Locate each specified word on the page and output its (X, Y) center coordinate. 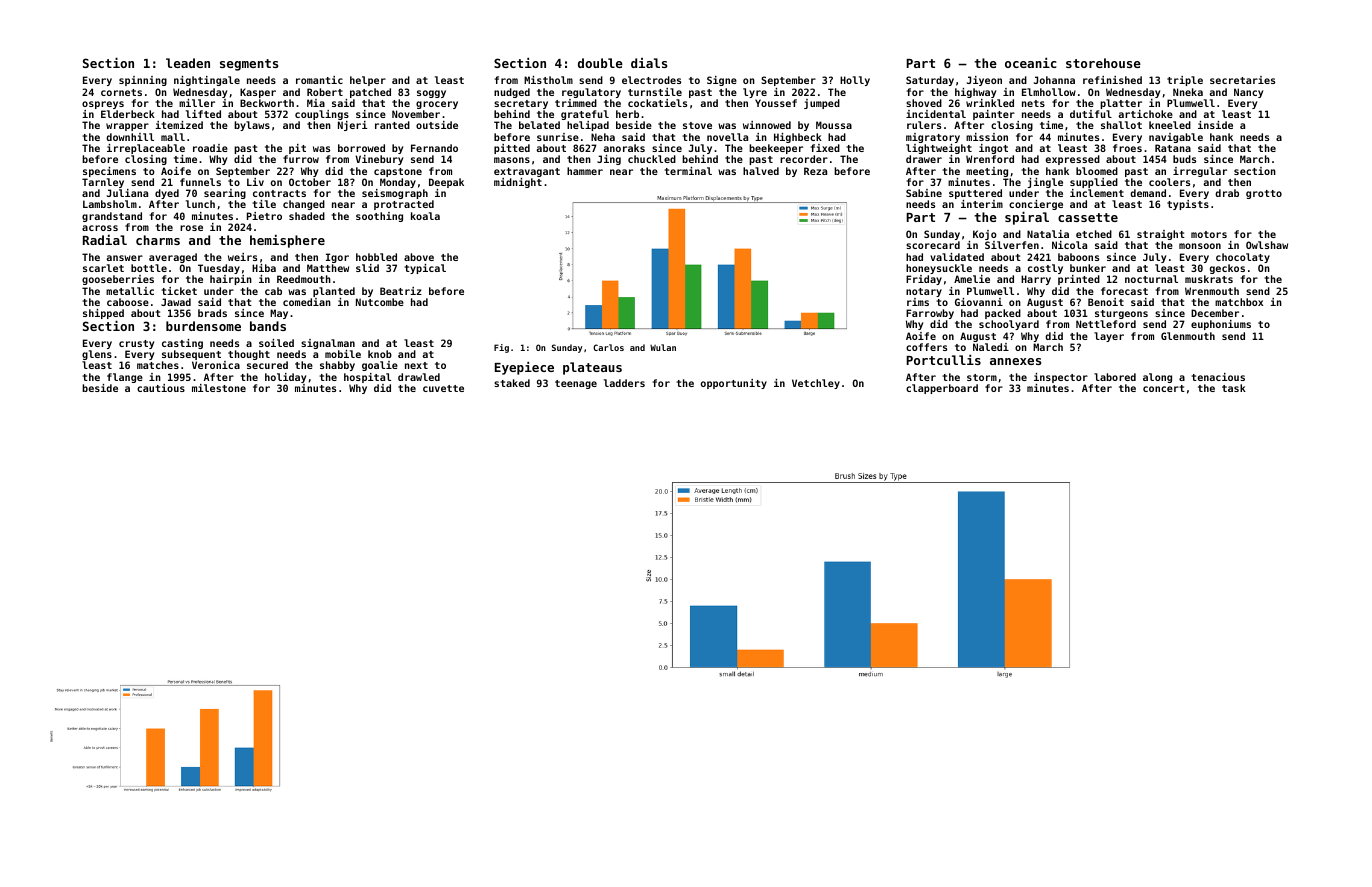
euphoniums (1221, 325)
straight (1161, 236)
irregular (1200, 172)
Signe (722, 81)
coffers (926, 347)
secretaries (1242, 80)
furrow (301, 159)
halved (761, 171)
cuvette (443, 388)
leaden (188, 63)
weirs (242, 257)
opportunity (734, 384)
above (419, 257)
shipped (103, 314)
